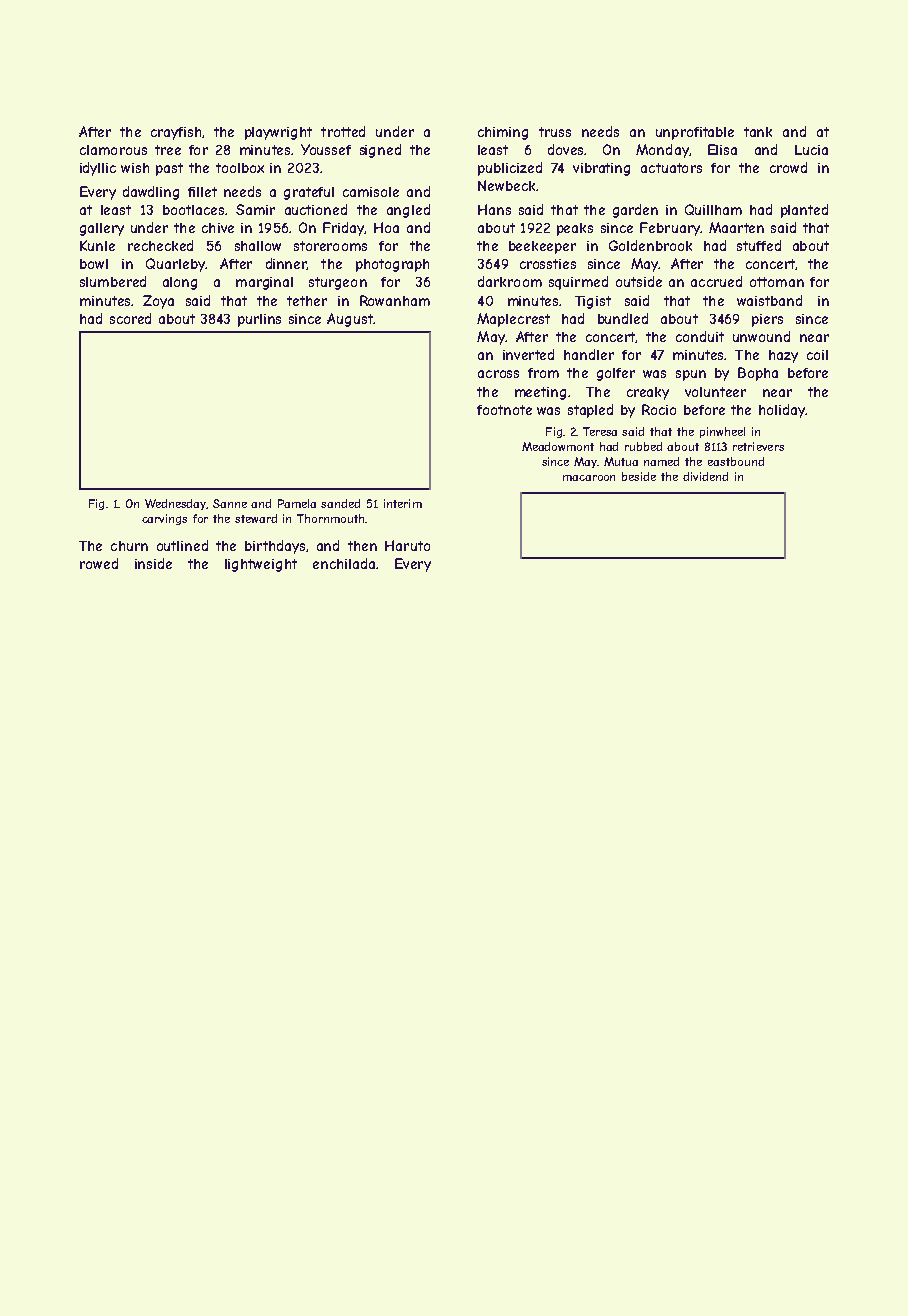 Image resolution: width=908 pixels, height=1316 pixels. Describe the element at coordinates (758, 132) in the screenshot. I see `tank` at that location.
